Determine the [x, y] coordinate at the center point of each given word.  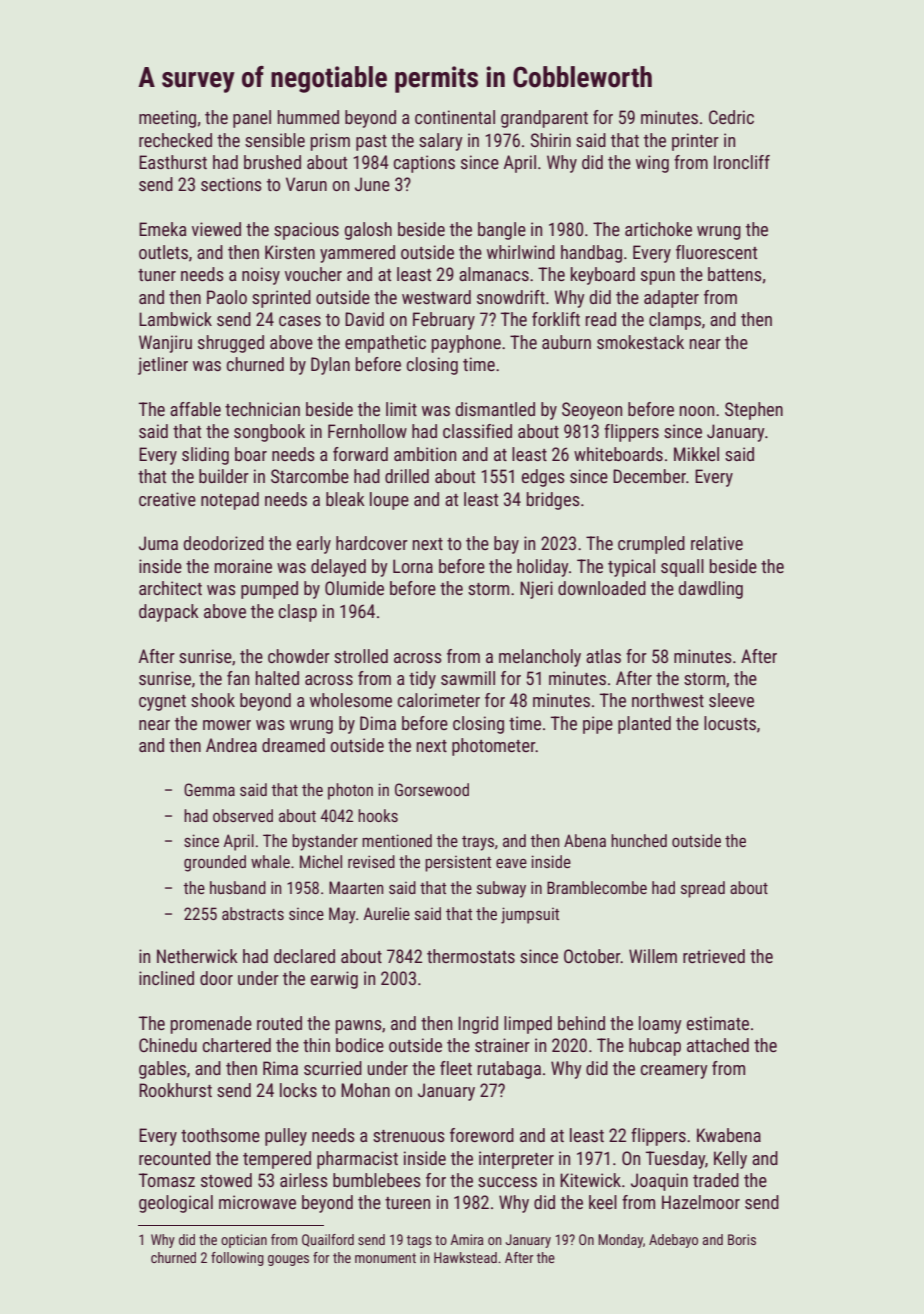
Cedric [731, 117]
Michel [321, 861]
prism [330, 142]
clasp [298, 613]
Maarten [356, 887]
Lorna [413, 566]
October [592, 956]
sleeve [731, 700]
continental [455, 117]
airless [304, 1180]
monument [385, 1258]
